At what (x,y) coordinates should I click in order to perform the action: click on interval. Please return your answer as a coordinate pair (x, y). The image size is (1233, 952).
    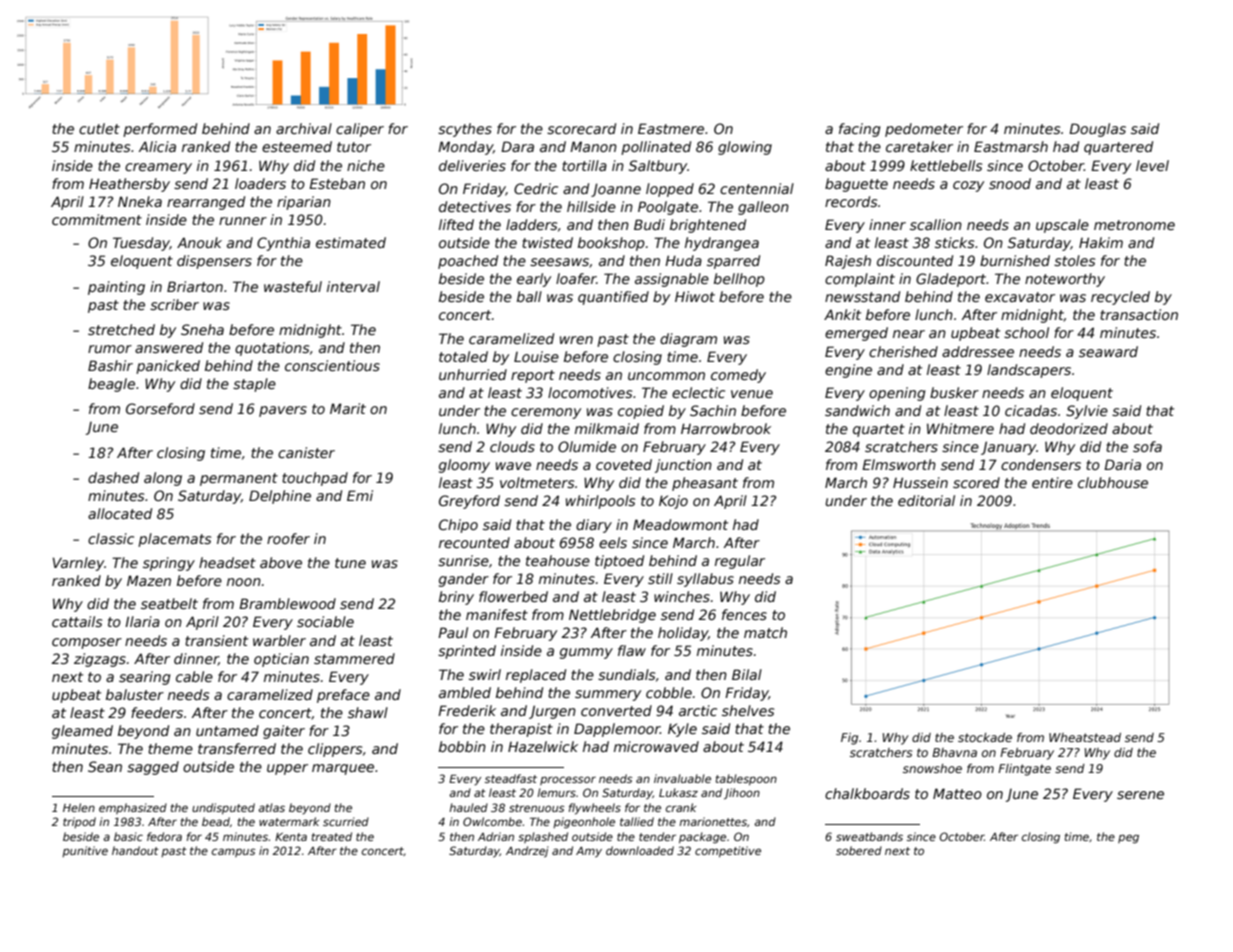
    Looking at the image, I should click on (353, 286).
